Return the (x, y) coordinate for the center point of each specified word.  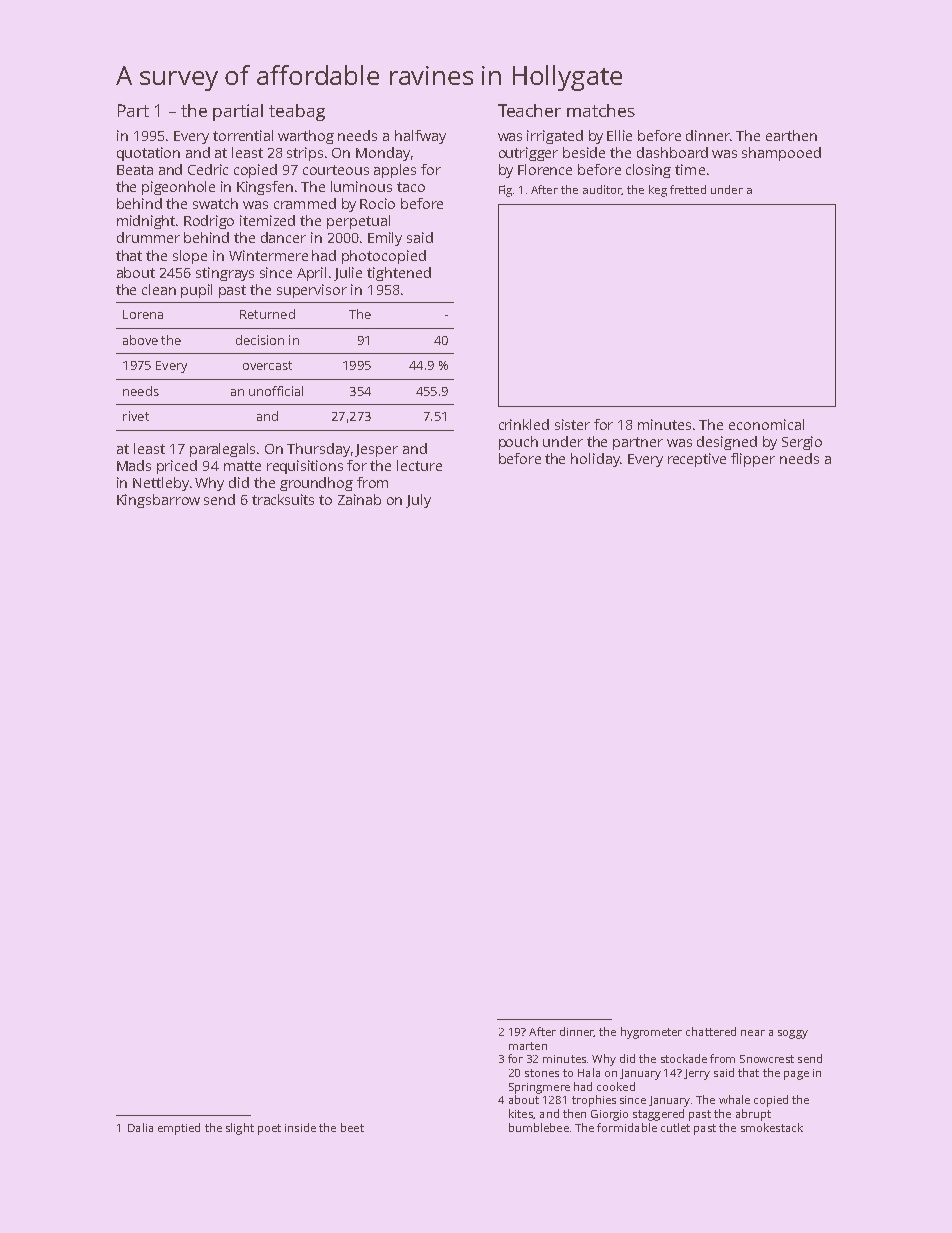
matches (601, 110)
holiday (595, 460)
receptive (697, 460)
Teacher (529, 110)
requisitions (305, 467)
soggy (793, 1034)
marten (528, 1046)
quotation (148, 154)
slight (240, 1129)
